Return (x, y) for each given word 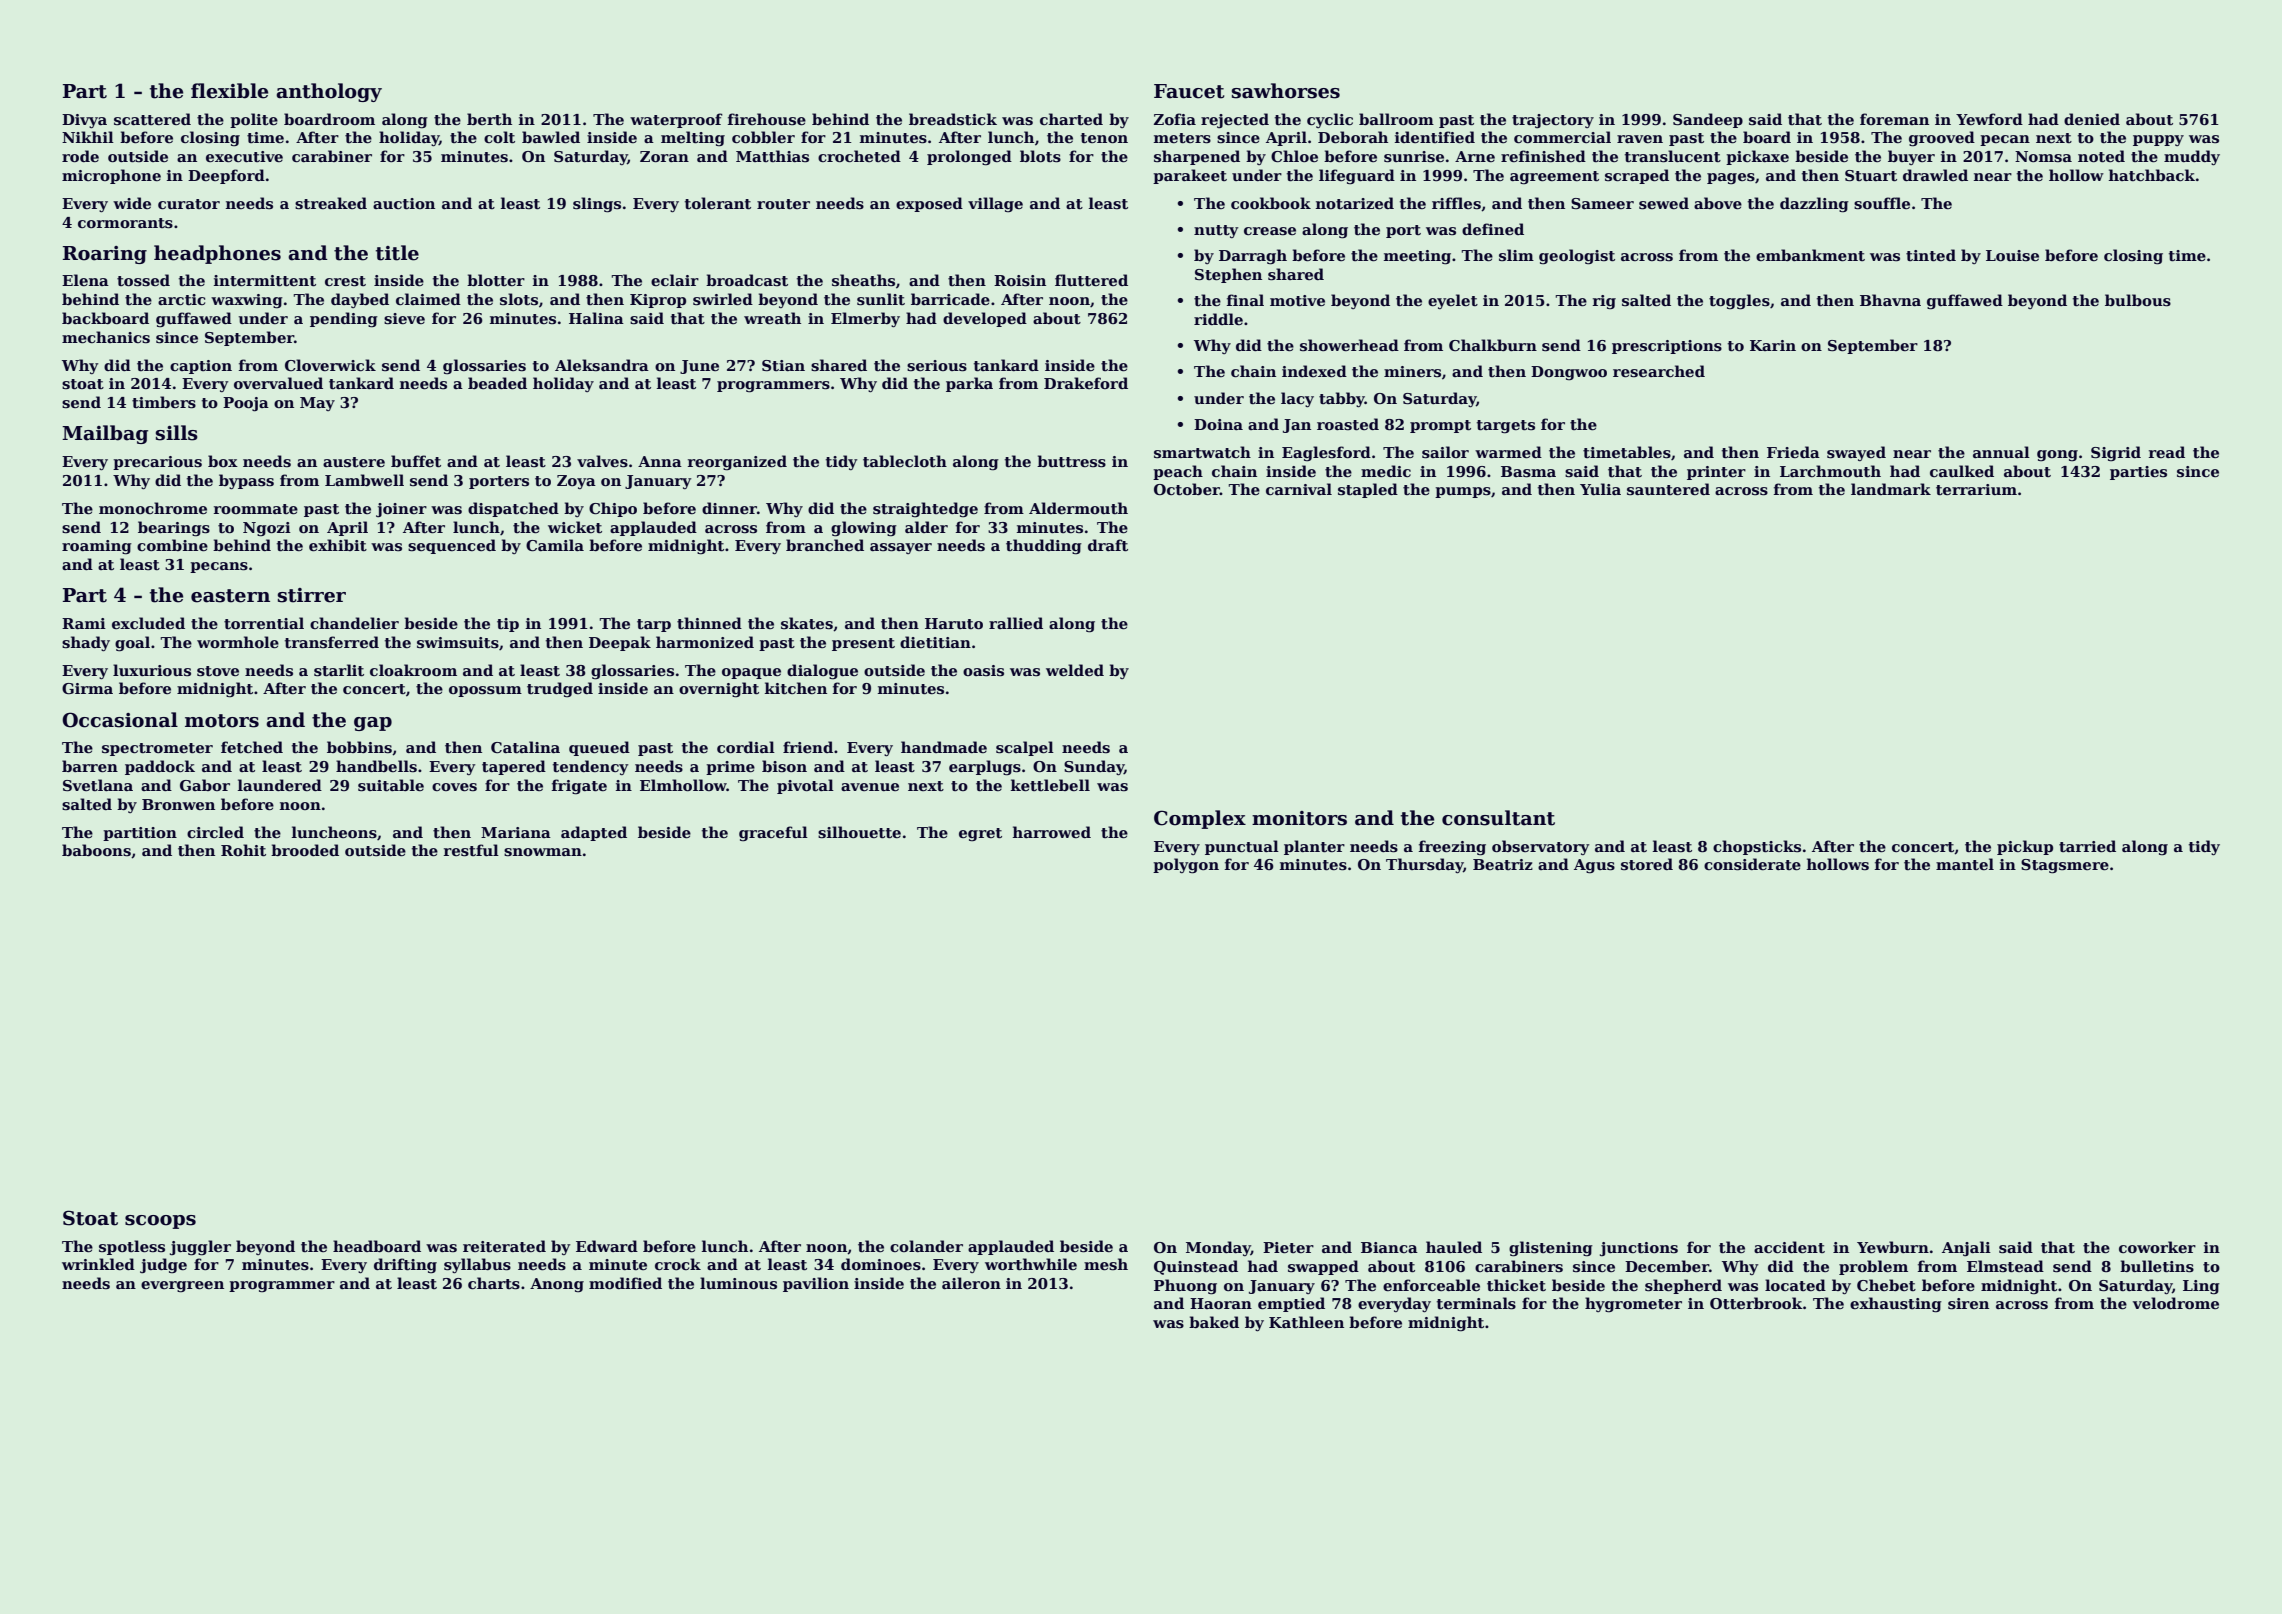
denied (2092, 119)
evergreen (182, 1287)
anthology (329, 92)
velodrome (2176, 1303)
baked (1214, 1322)
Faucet (1189, 91)
